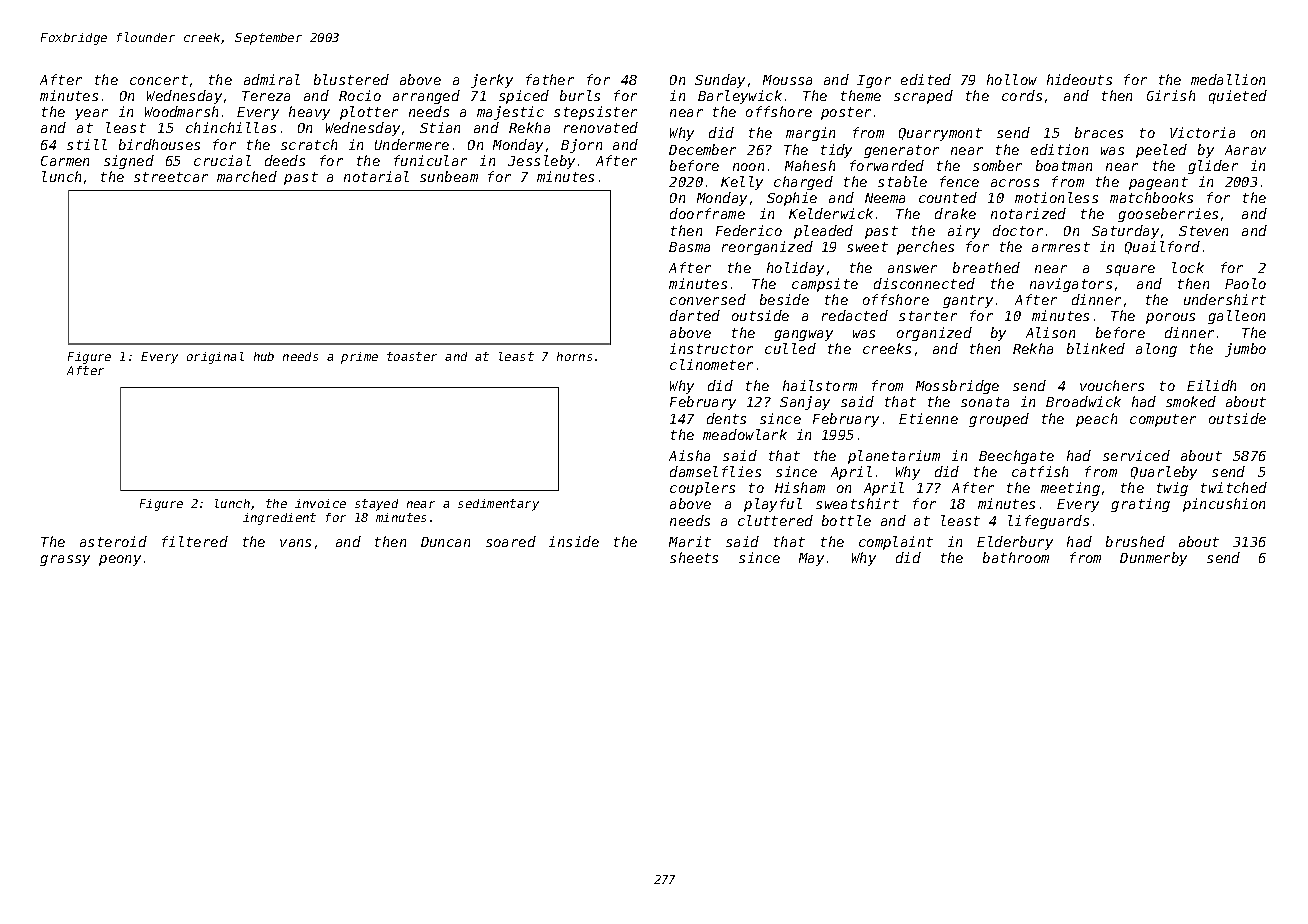 Image resolution: width=1308 pixels, height=924 pixels. I want to click on Sunday, so click(720, 81).
